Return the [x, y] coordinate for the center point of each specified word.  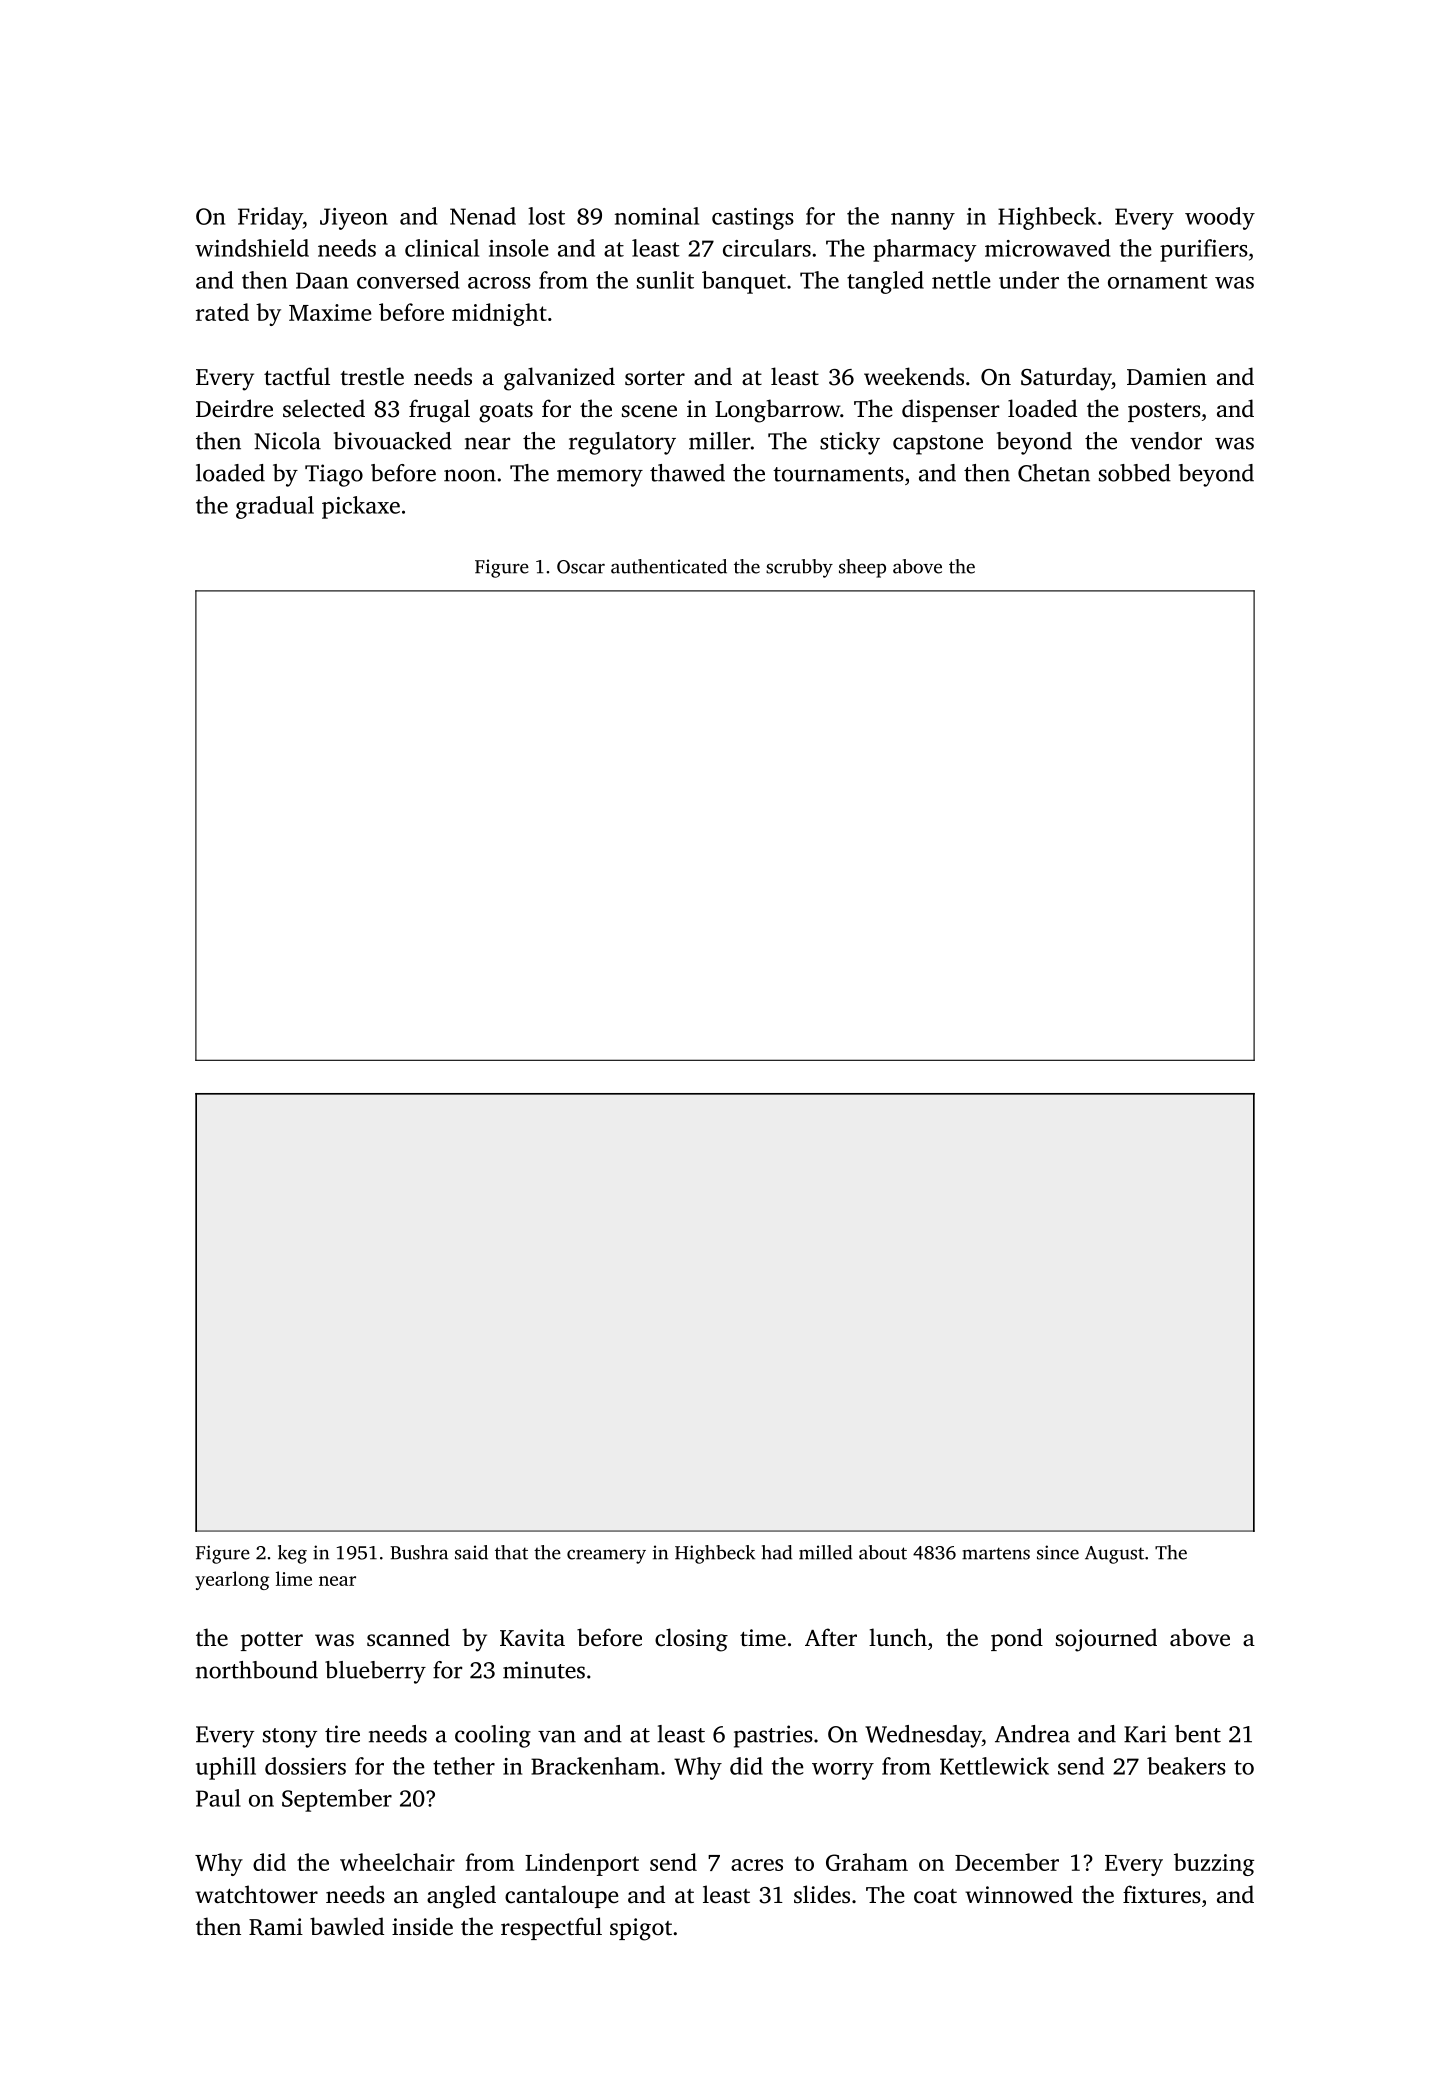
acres [757, 1865]
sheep [862, 568]
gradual [275, 507]
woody [1220, 218]
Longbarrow [777, 411]
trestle [372, 376]
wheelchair [397, 1862]
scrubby [799, 568]
